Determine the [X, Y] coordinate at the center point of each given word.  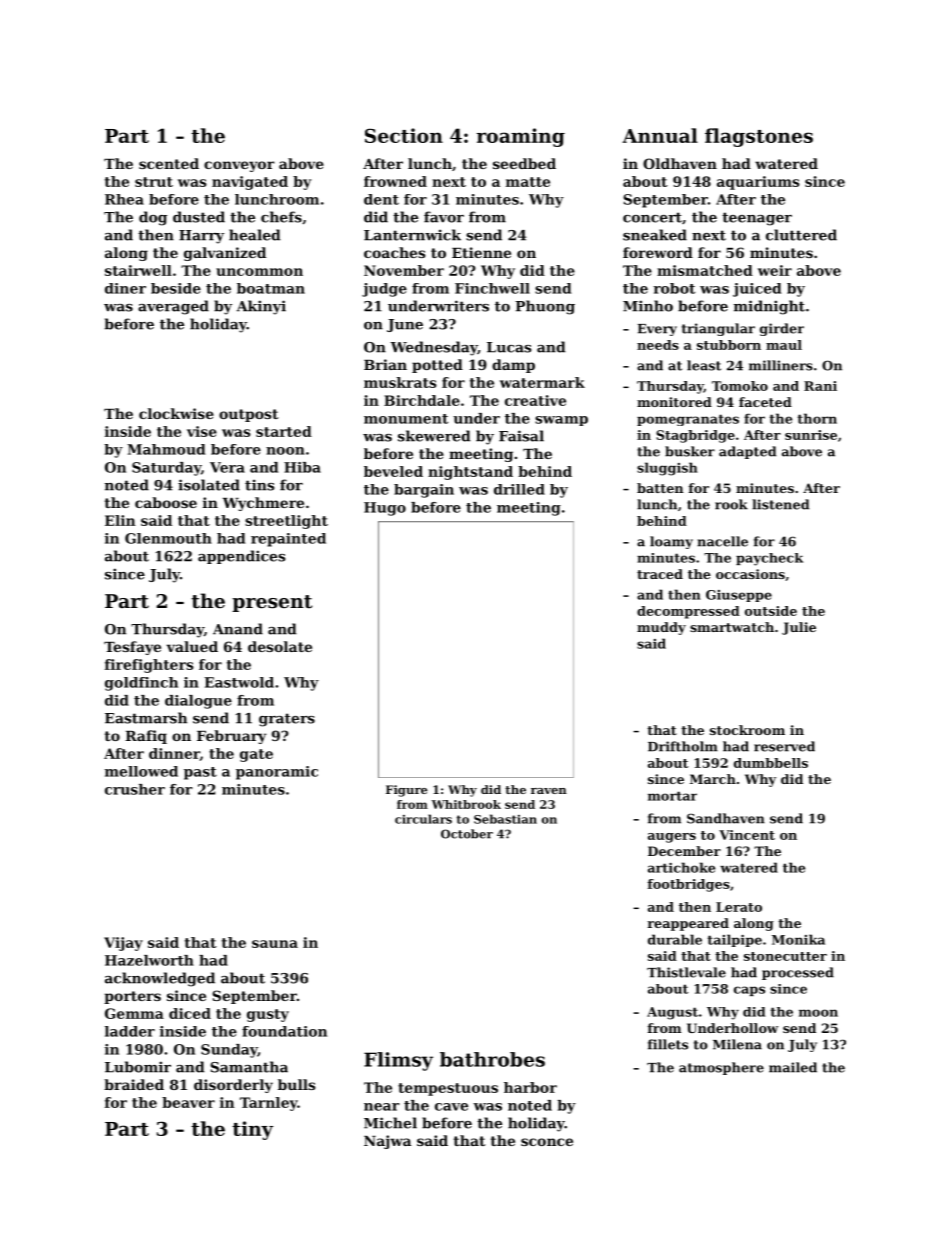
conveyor [239, 166]
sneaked [655, 235]
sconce [547, 1142]
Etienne [481, 252]
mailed [793, 1067]
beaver [188, 1102]
